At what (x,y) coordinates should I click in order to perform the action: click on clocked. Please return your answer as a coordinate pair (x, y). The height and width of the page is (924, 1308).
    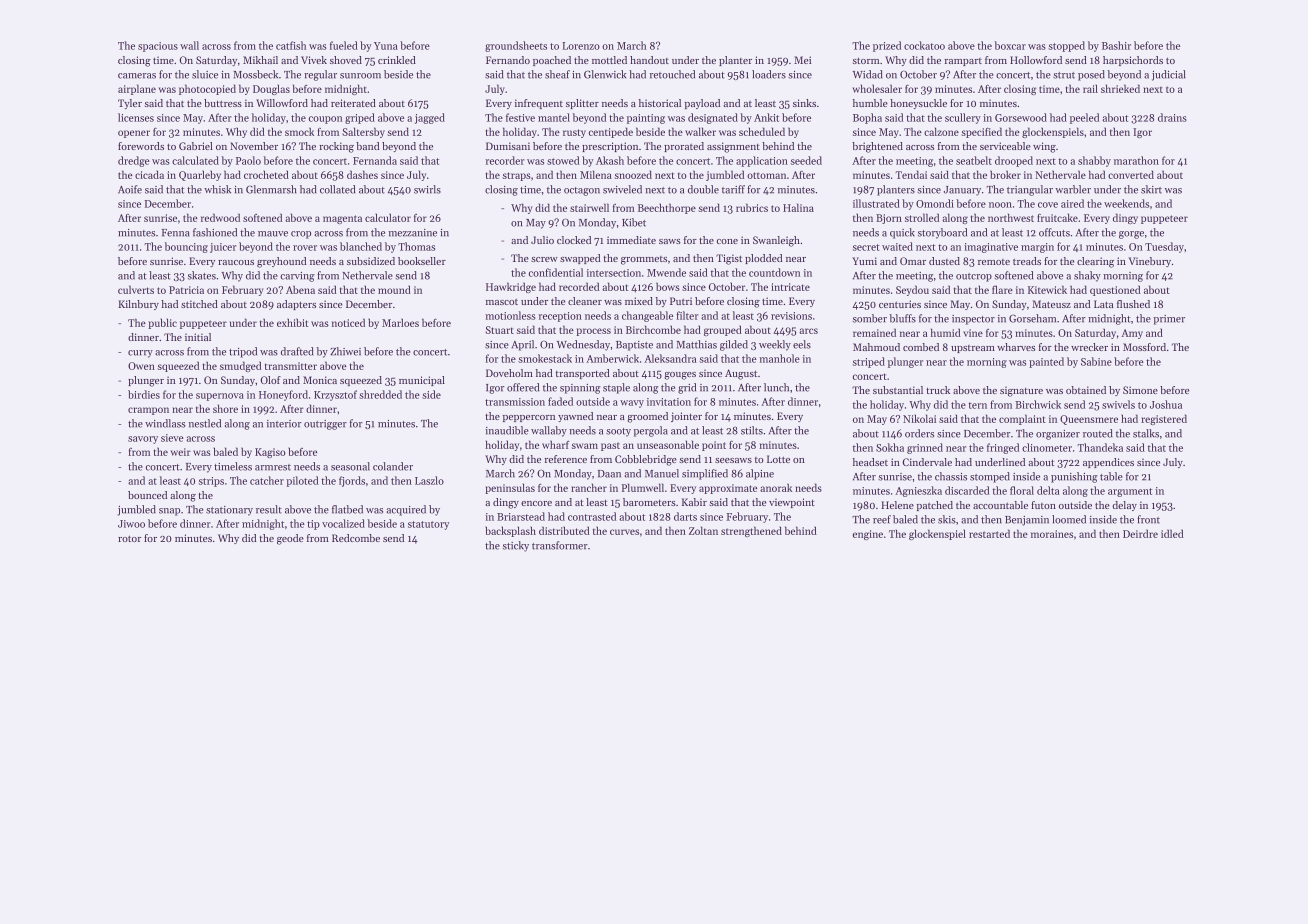
    Looking at the image, I should click on (574, 240).
